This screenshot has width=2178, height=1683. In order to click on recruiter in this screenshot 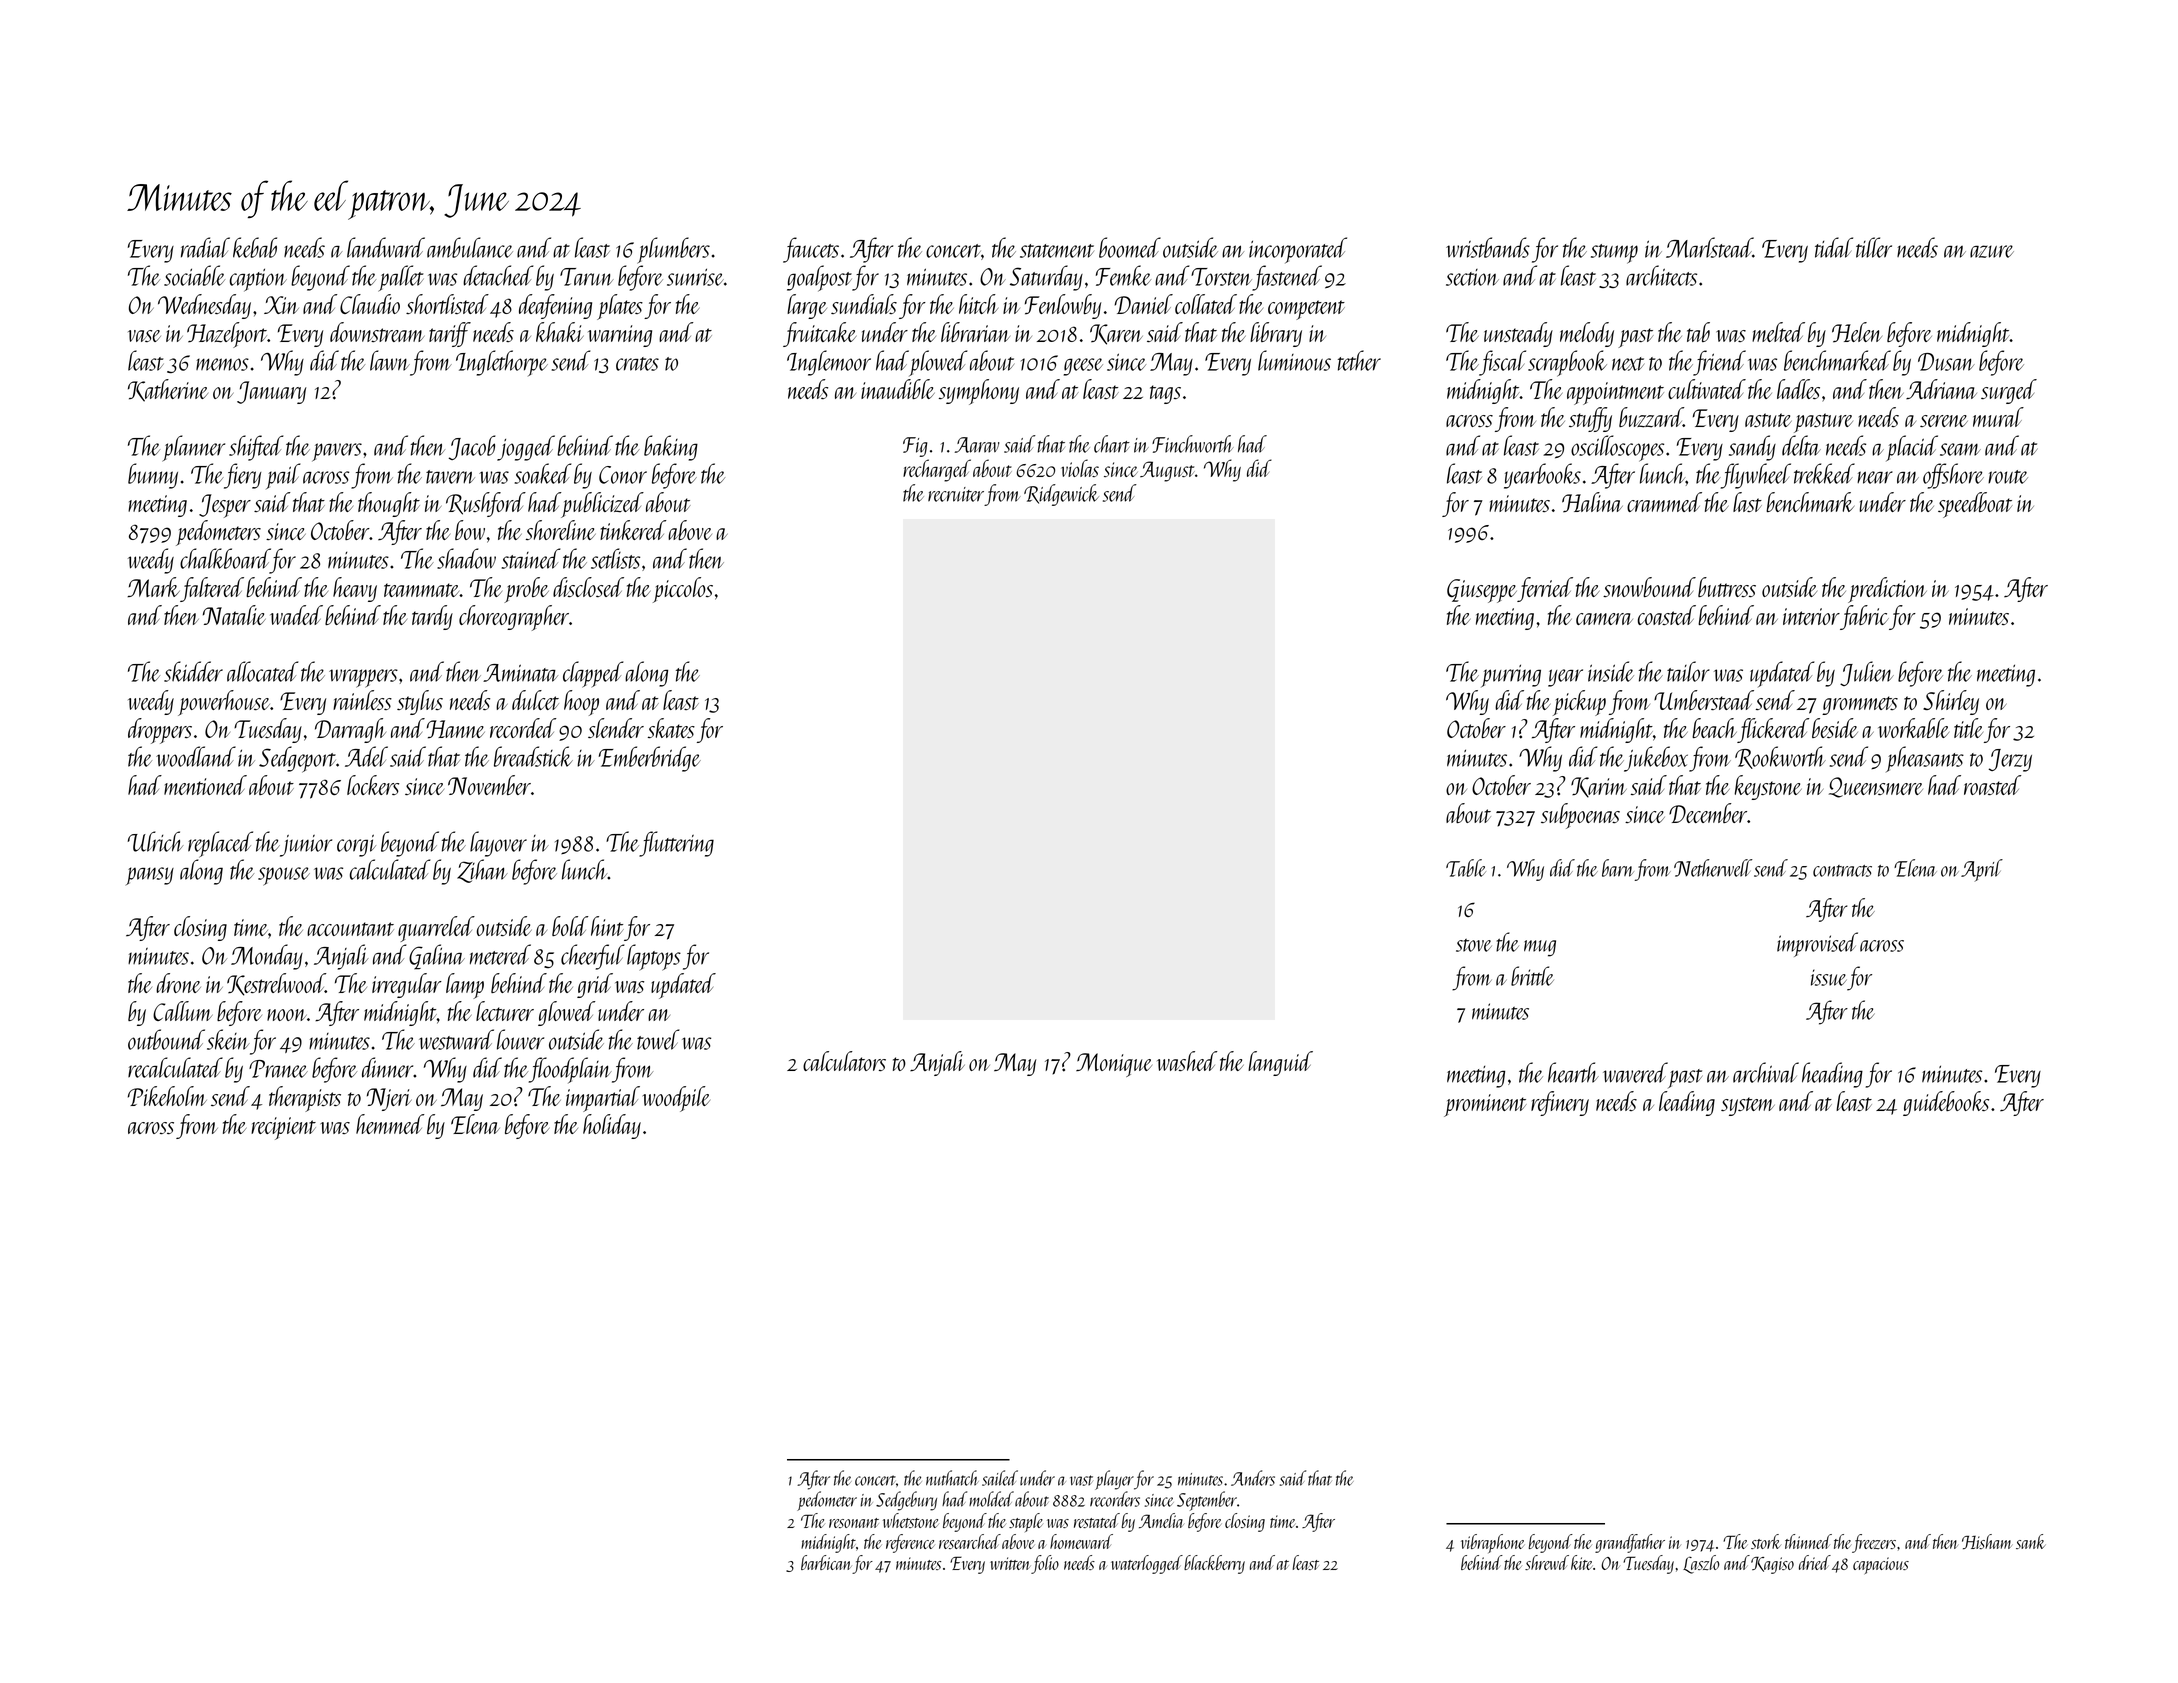, I will do `click(956, 494)`.
